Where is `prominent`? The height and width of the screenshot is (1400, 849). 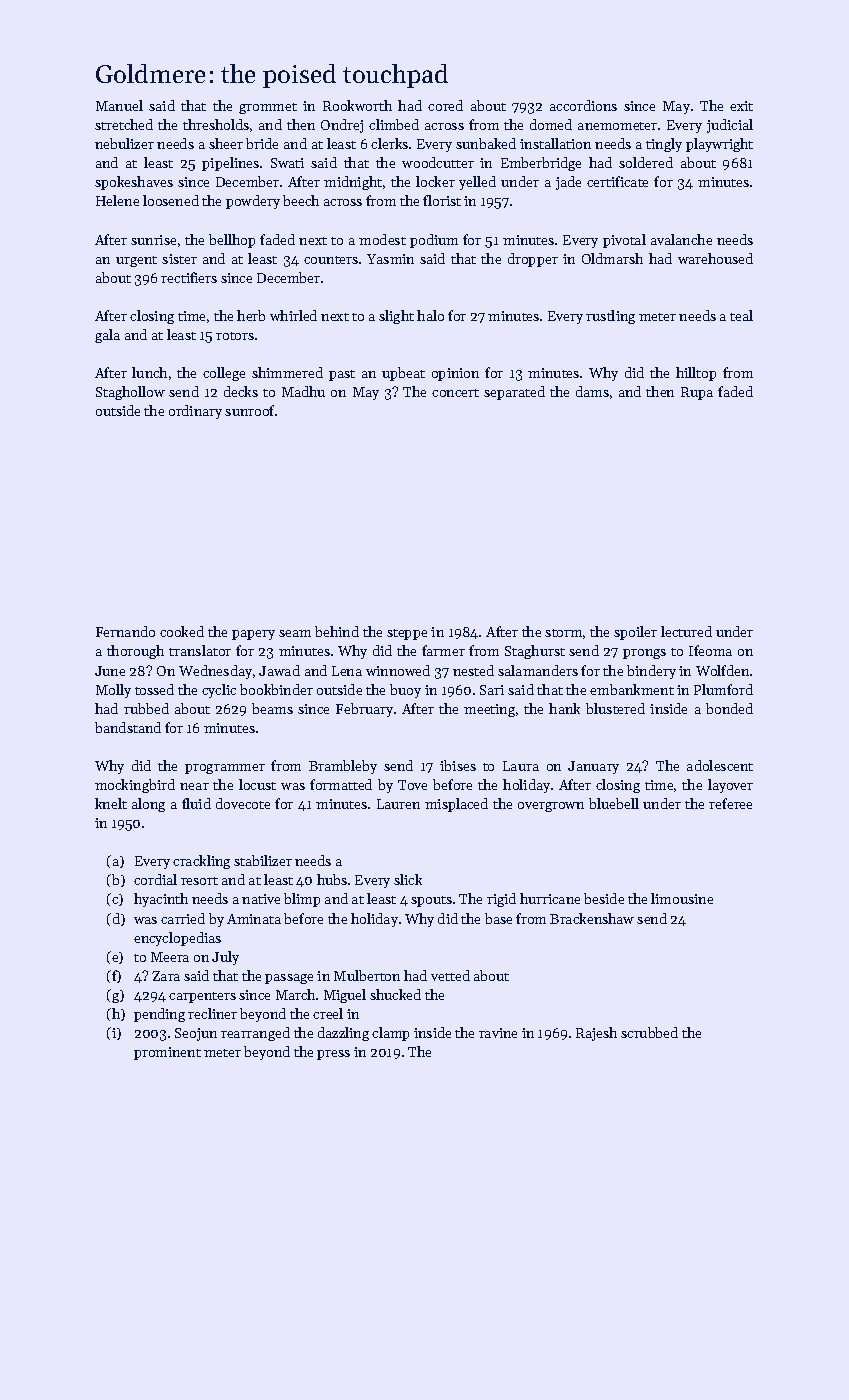 prominent is located at coordinates (167, 1053).
